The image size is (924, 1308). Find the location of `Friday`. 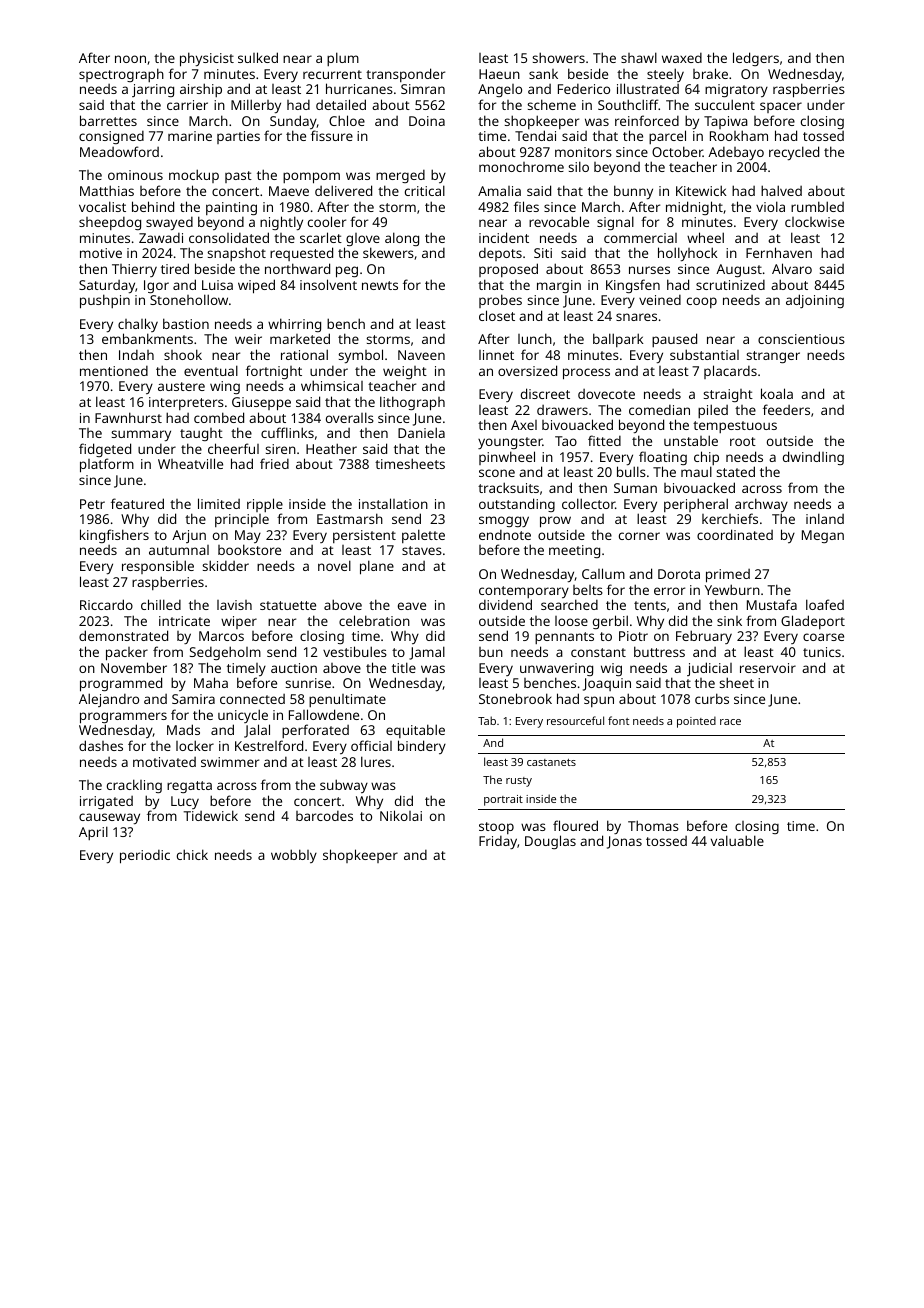

Friday is located at coordinates (498, 842).
